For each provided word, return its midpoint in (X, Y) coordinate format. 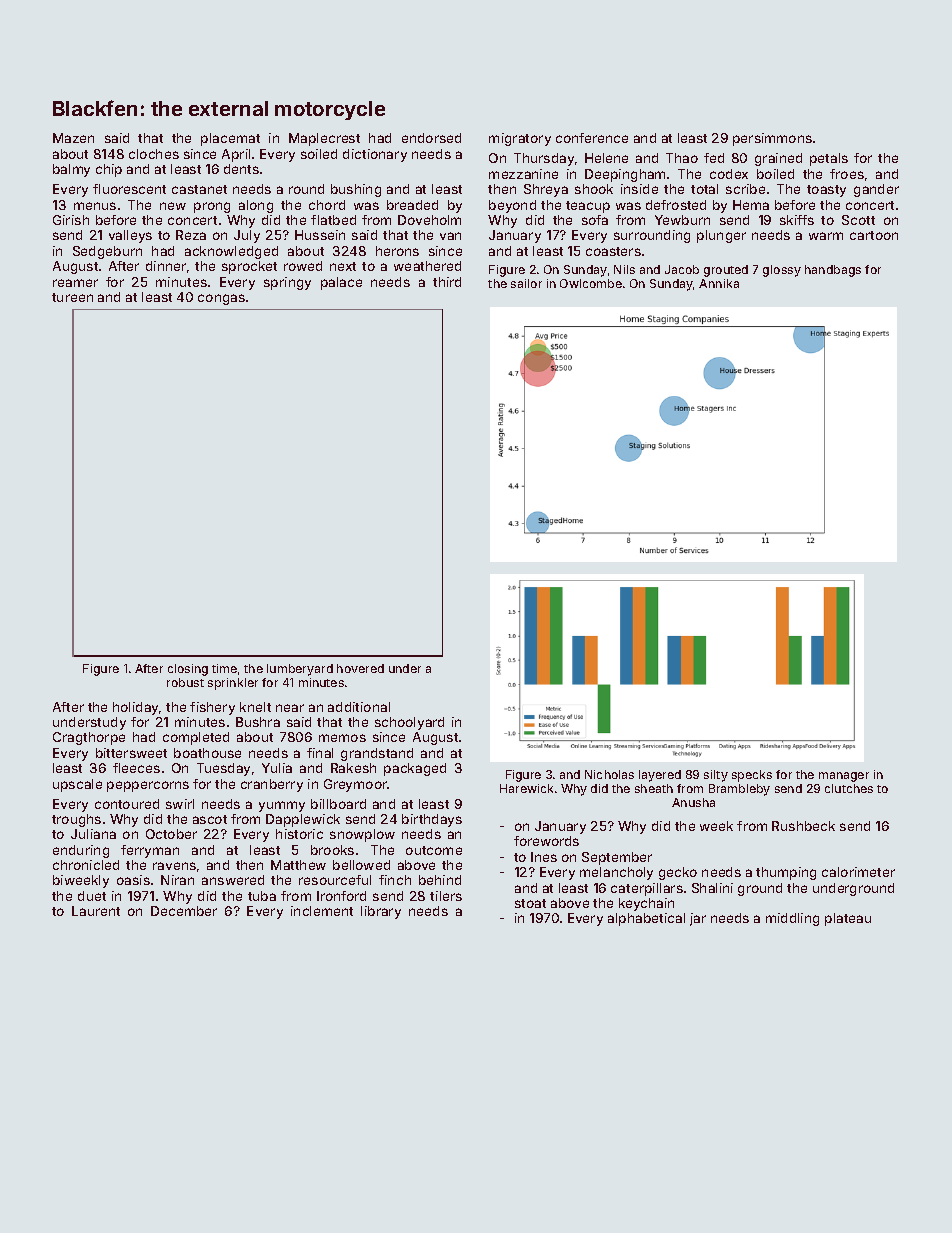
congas (221, 299)
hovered (360, 668)
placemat (230, 139)
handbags (833, 271)
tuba (262, 896)
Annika (719, 283)
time (224, 668)
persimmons (772, 139)
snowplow (362, 835)
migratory (520, 139)
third (447, 282)
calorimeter (858, 872)
